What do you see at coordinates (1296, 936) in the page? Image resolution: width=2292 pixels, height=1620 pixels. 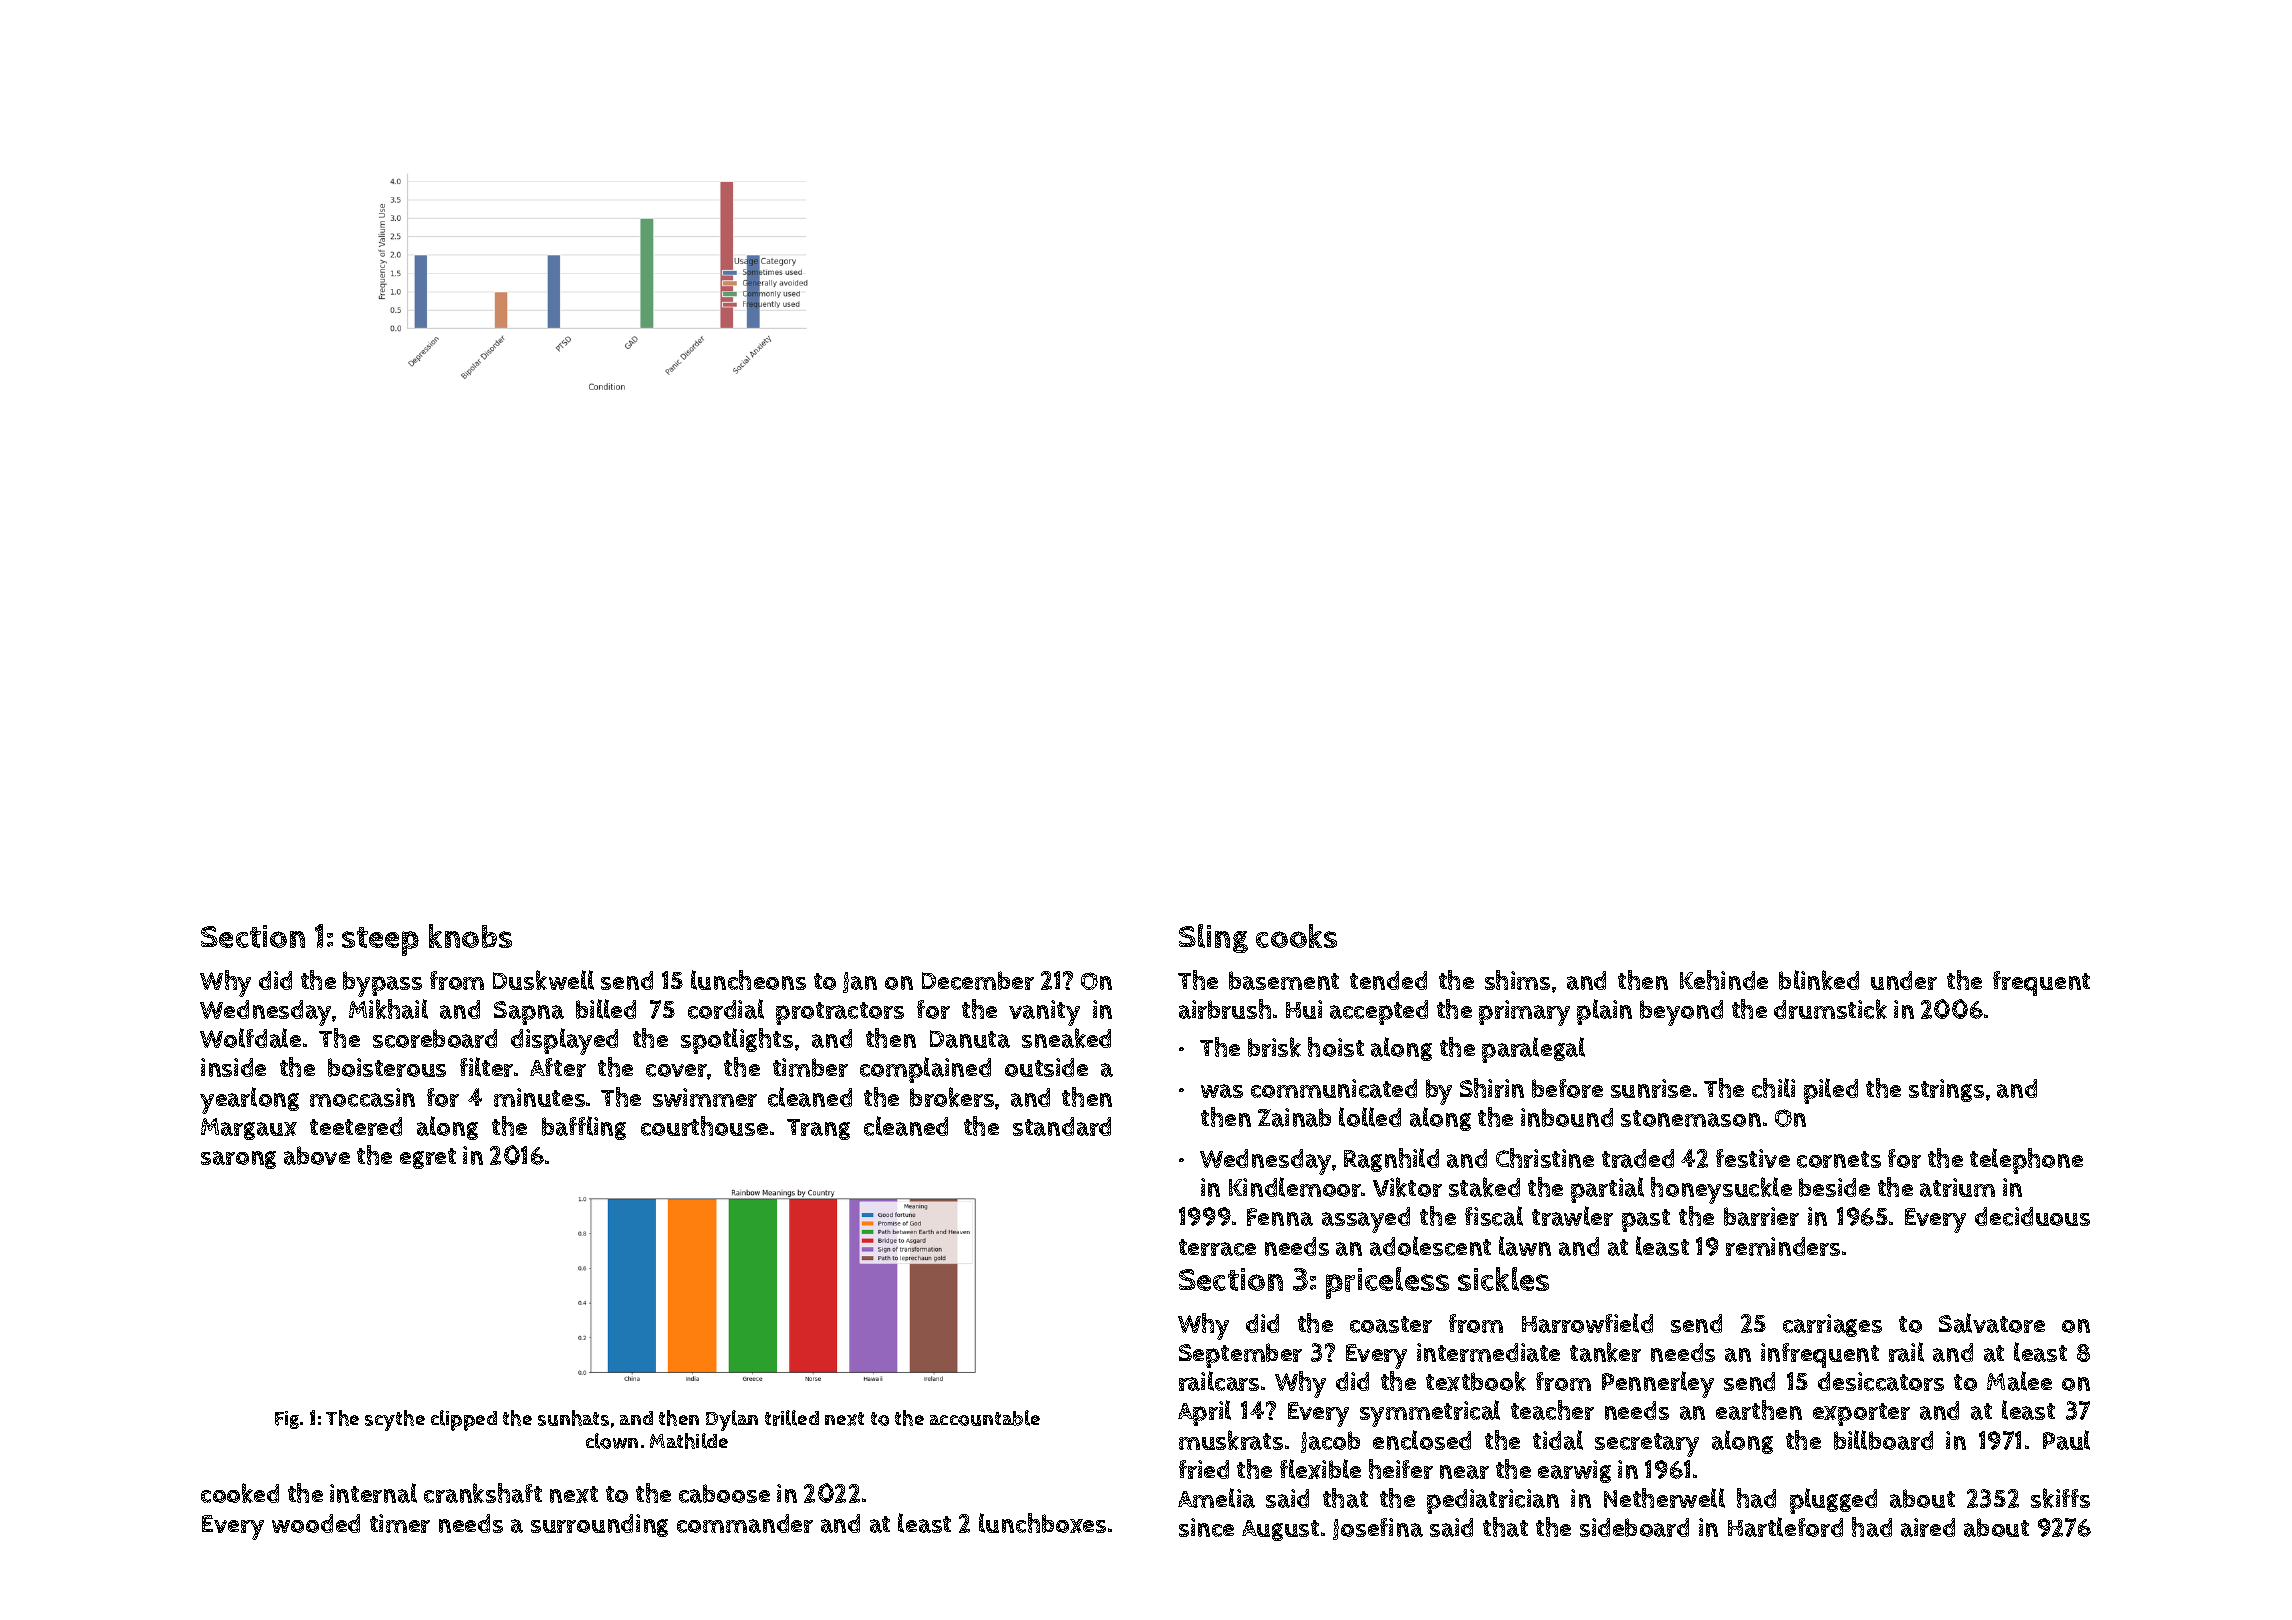 I see `cooks` at bounding box center [1296, 936].
